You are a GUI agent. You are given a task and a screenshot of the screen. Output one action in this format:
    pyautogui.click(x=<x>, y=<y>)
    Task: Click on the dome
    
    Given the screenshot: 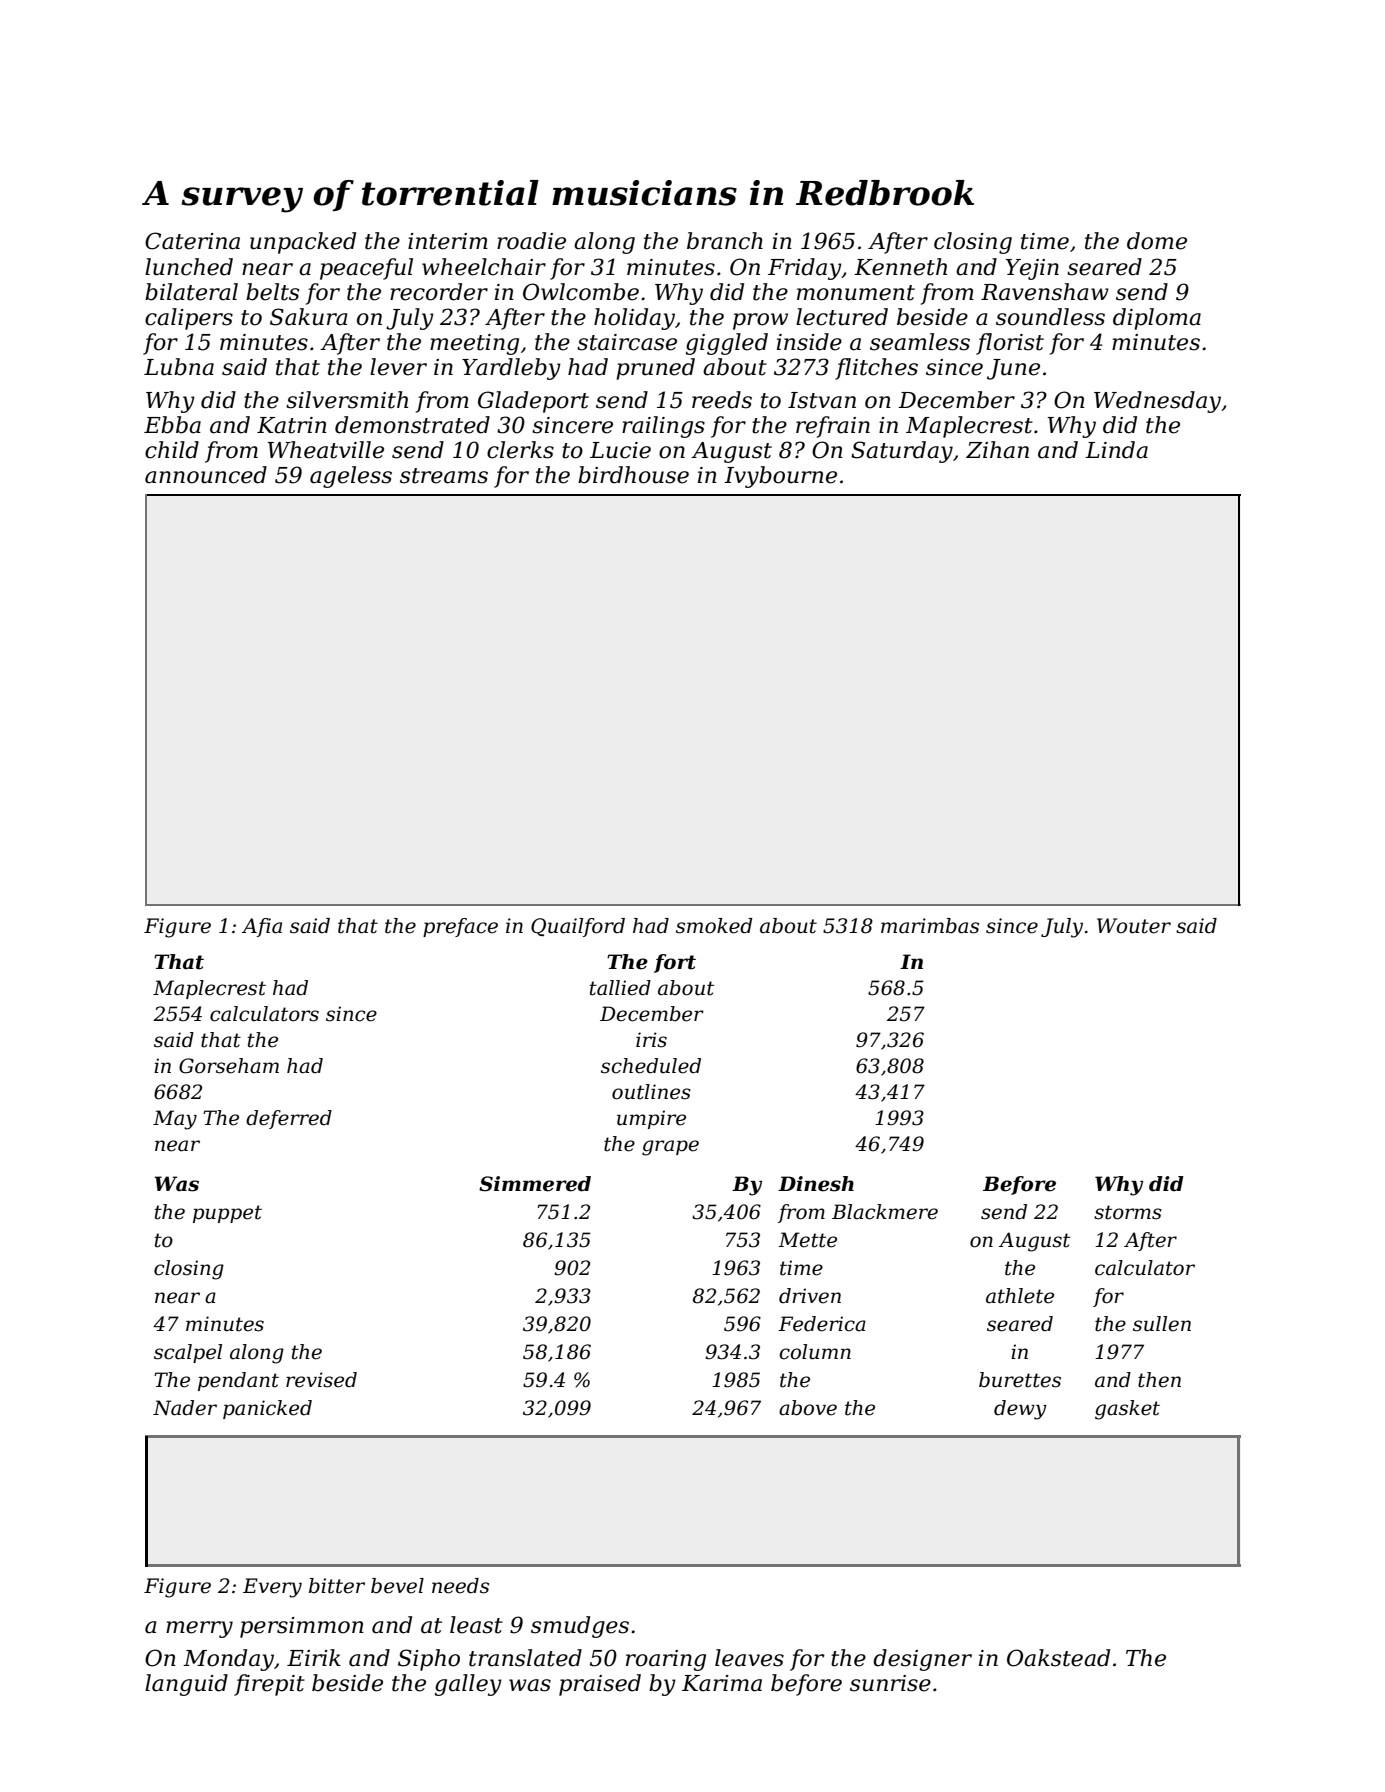 What is the action you would take?
    pyautogui.click(x=1157, y=241)
